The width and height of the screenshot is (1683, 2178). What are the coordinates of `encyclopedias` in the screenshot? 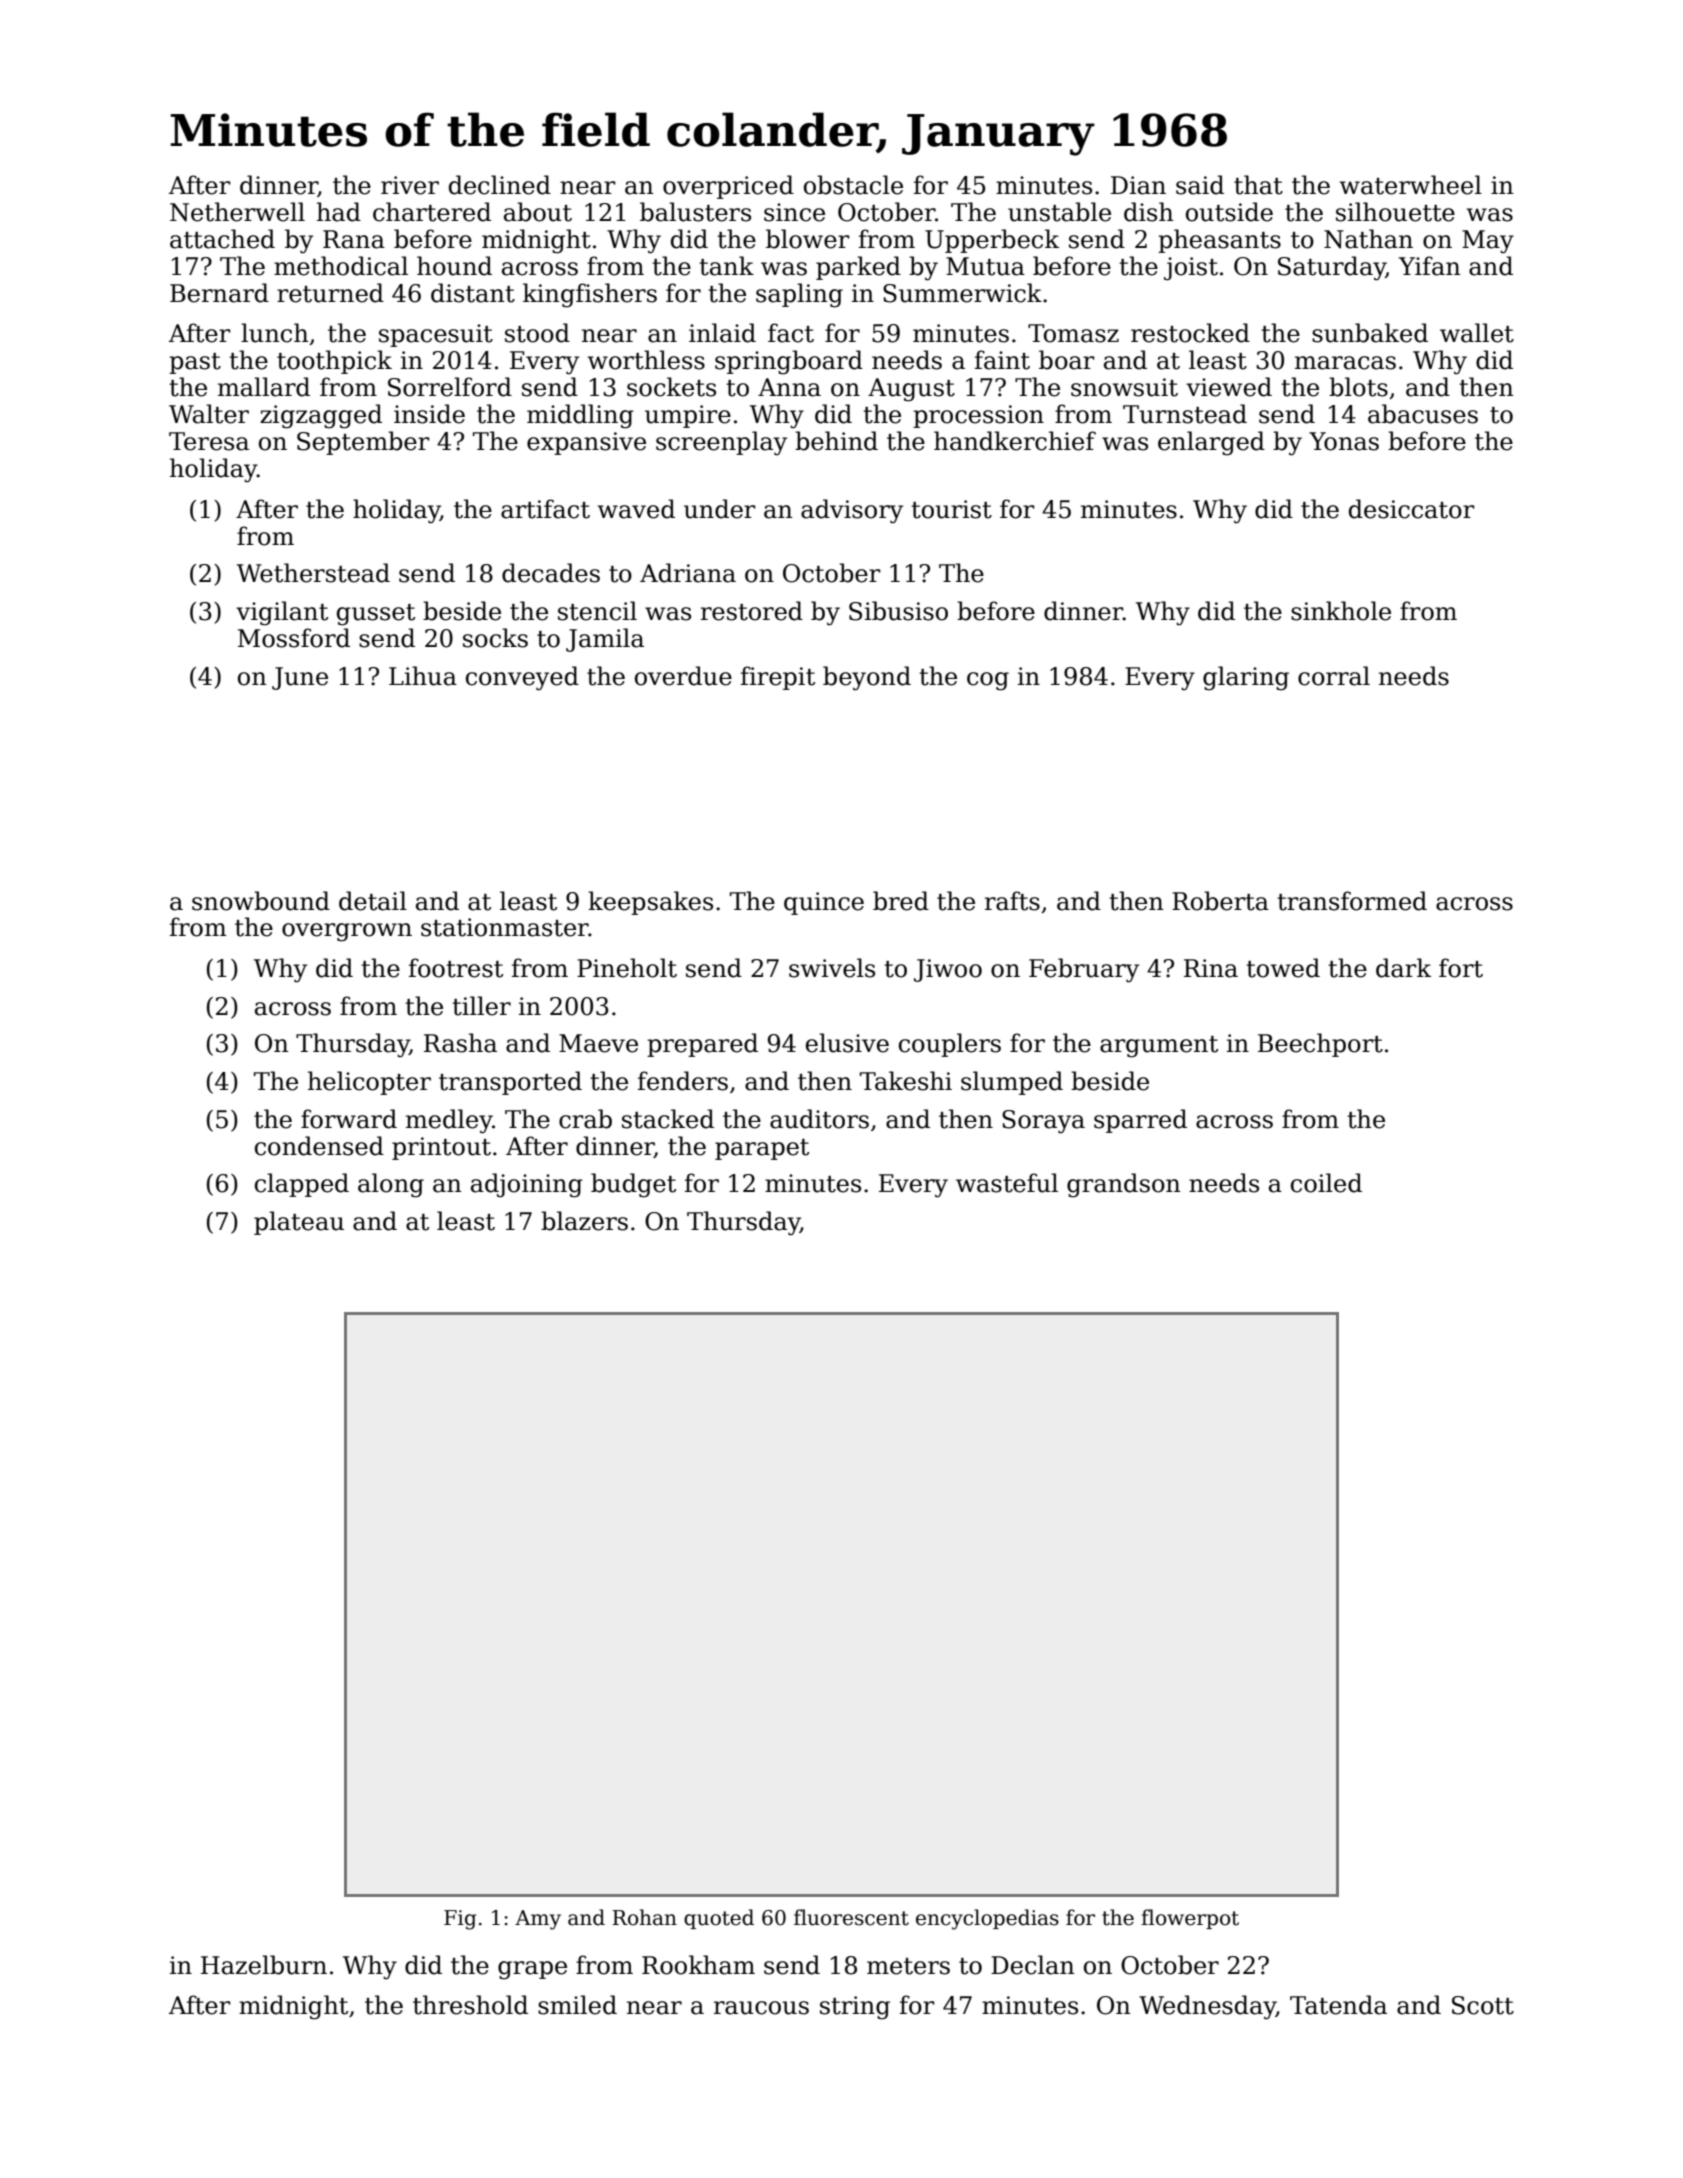 It's located at (987, 1919).
